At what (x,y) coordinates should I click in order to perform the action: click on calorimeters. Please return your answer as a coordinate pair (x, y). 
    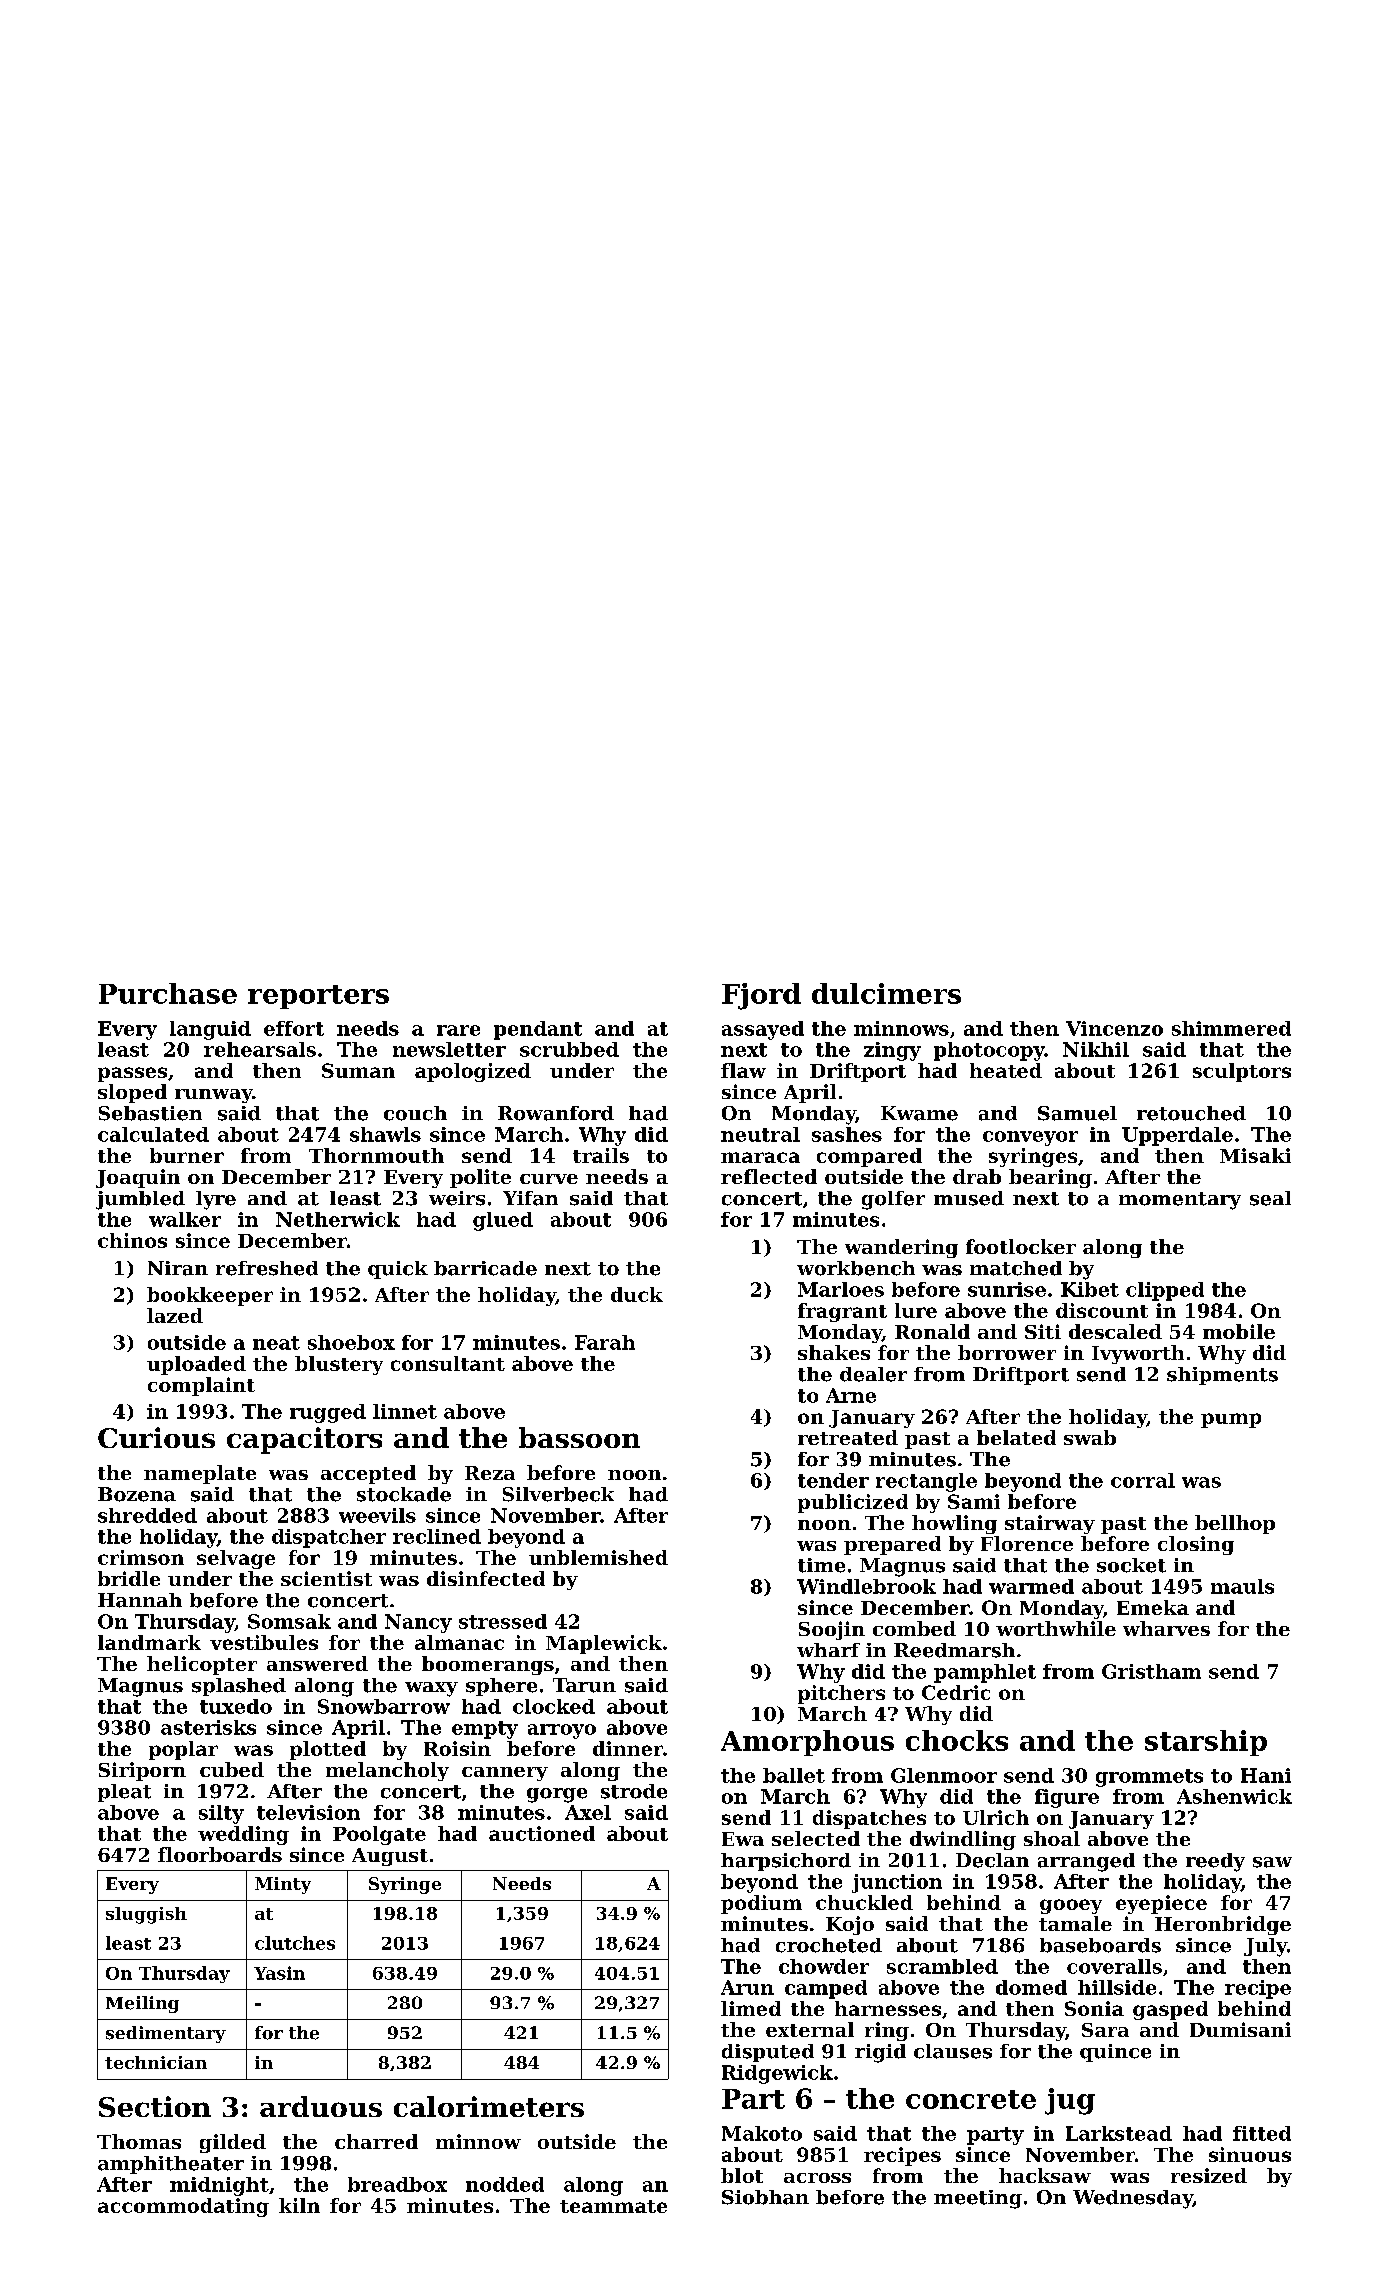
    Looking at the image, I should click on (489, 2106).
